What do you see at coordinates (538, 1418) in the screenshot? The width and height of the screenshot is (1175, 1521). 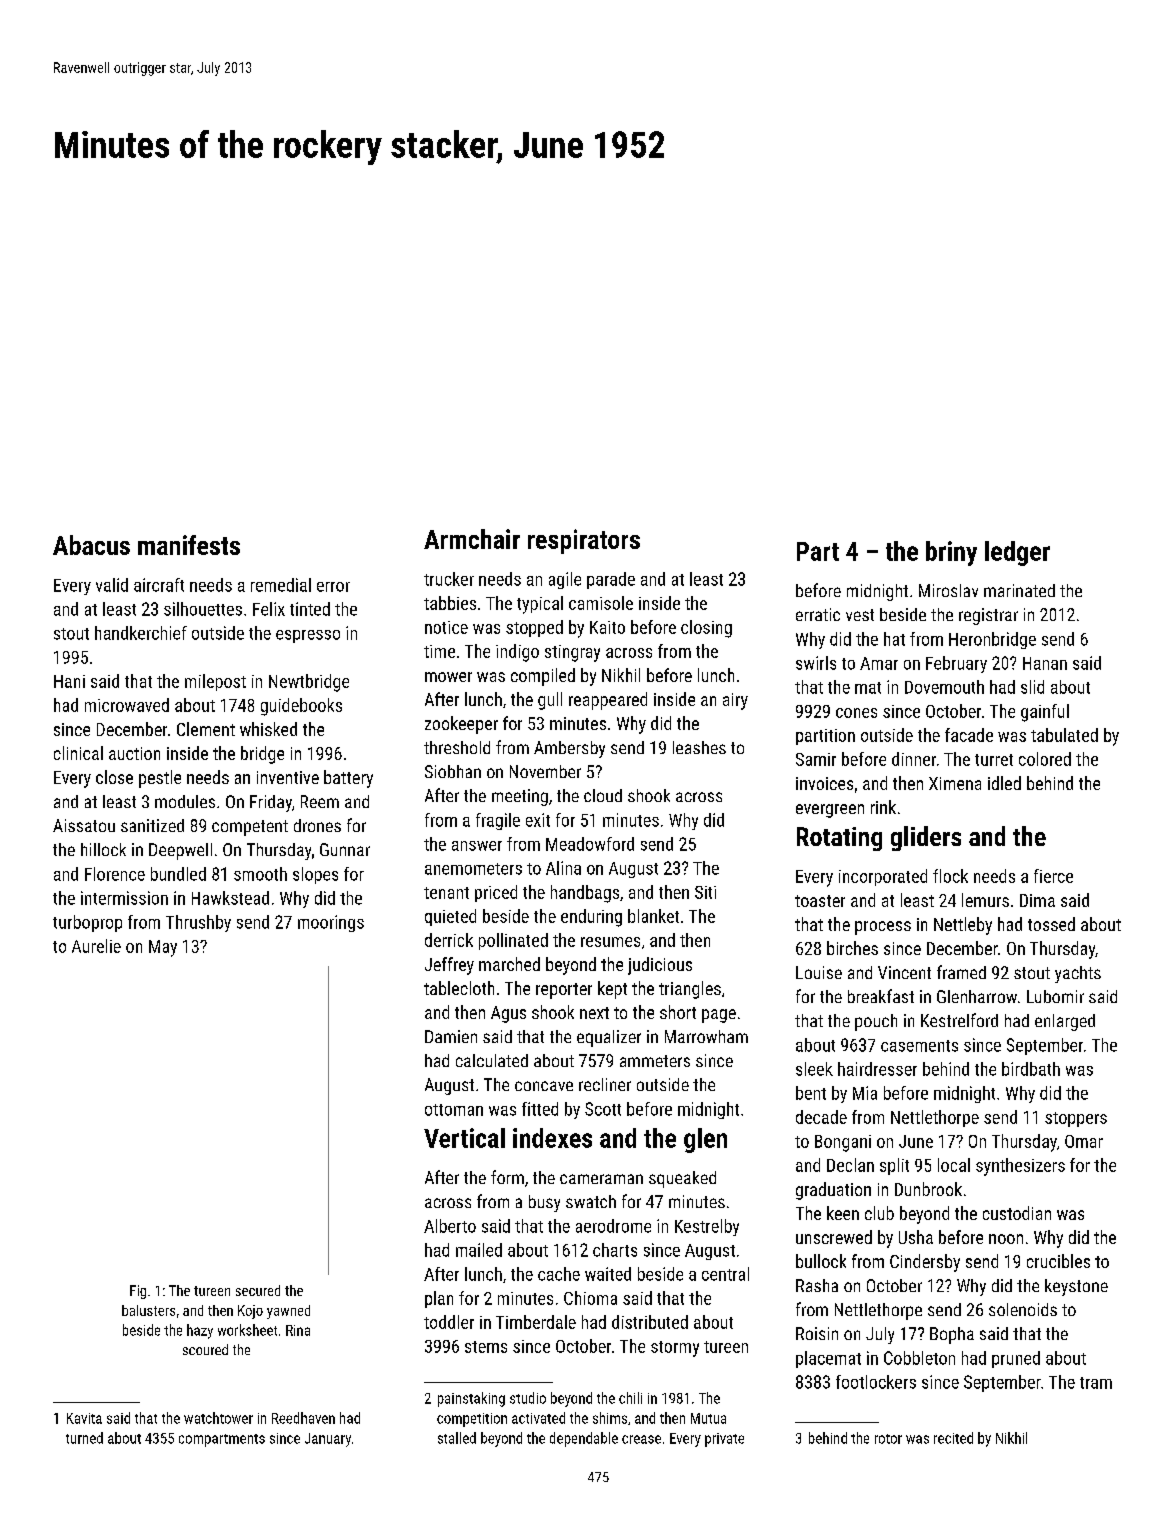 I see `activated` at bounding box center [538, 1418].
